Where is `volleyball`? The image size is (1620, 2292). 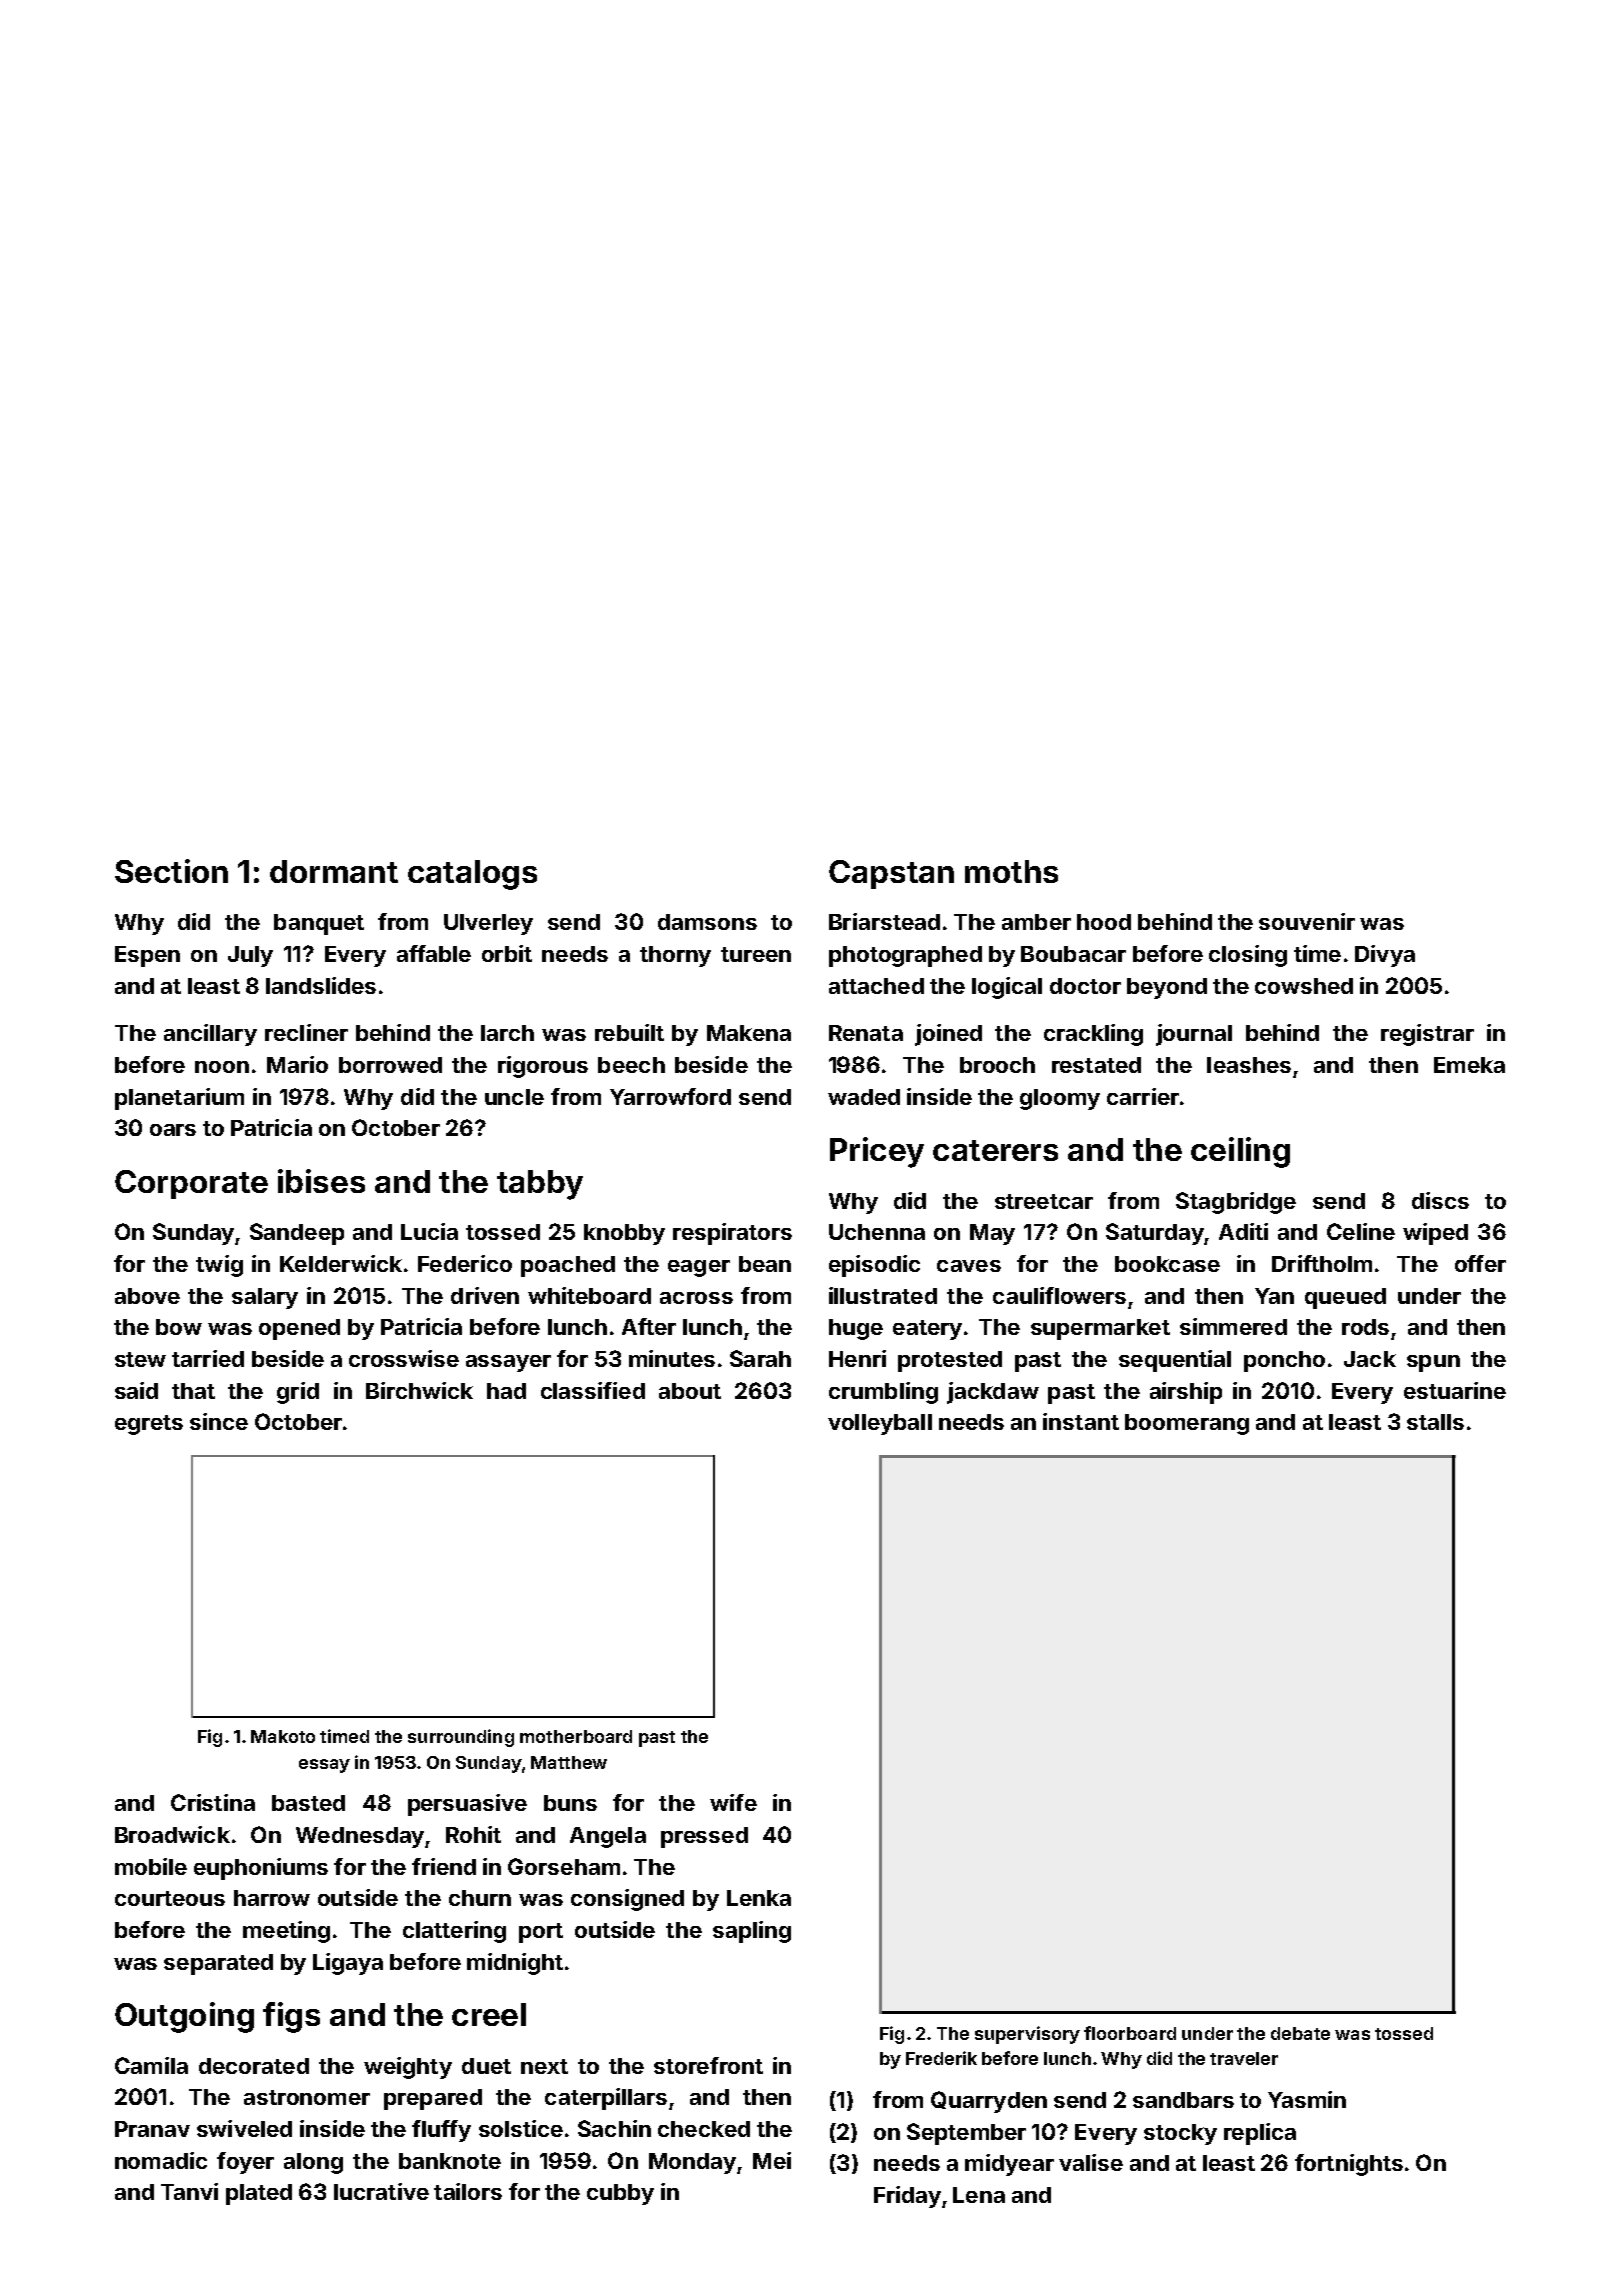
volleyball is located at coordinates (880, 1424).
